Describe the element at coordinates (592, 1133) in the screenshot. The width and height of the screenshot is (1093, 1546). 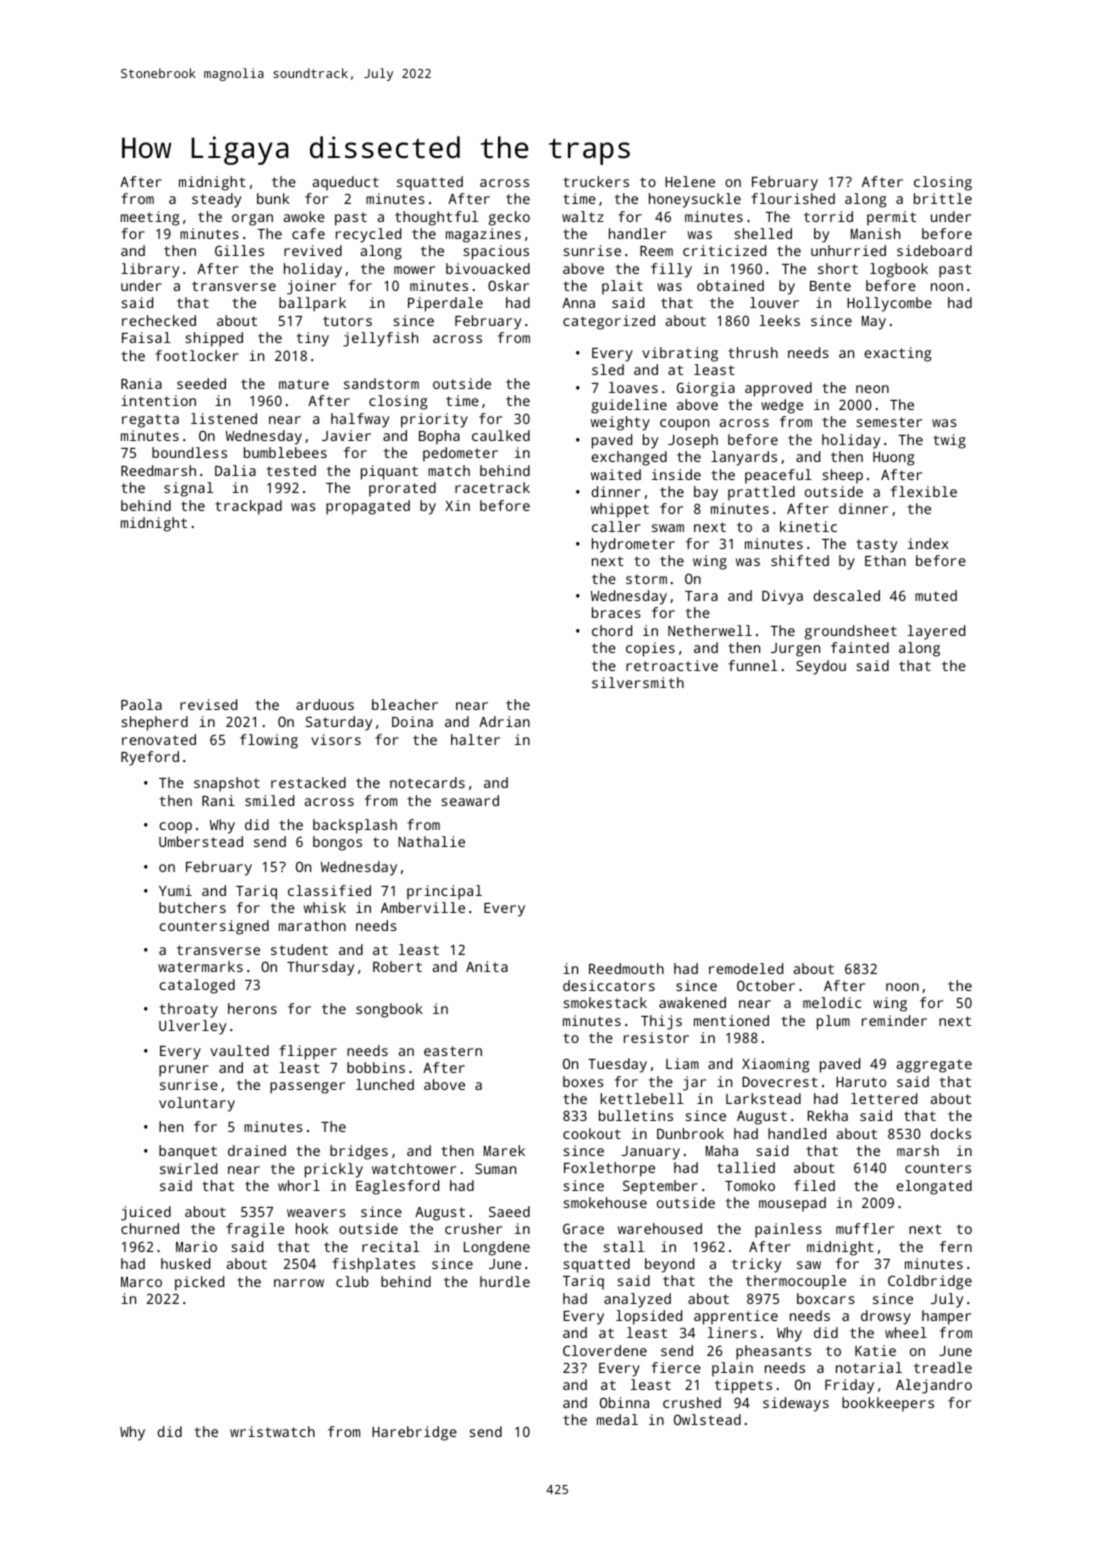
I see `cookout` at that location.
